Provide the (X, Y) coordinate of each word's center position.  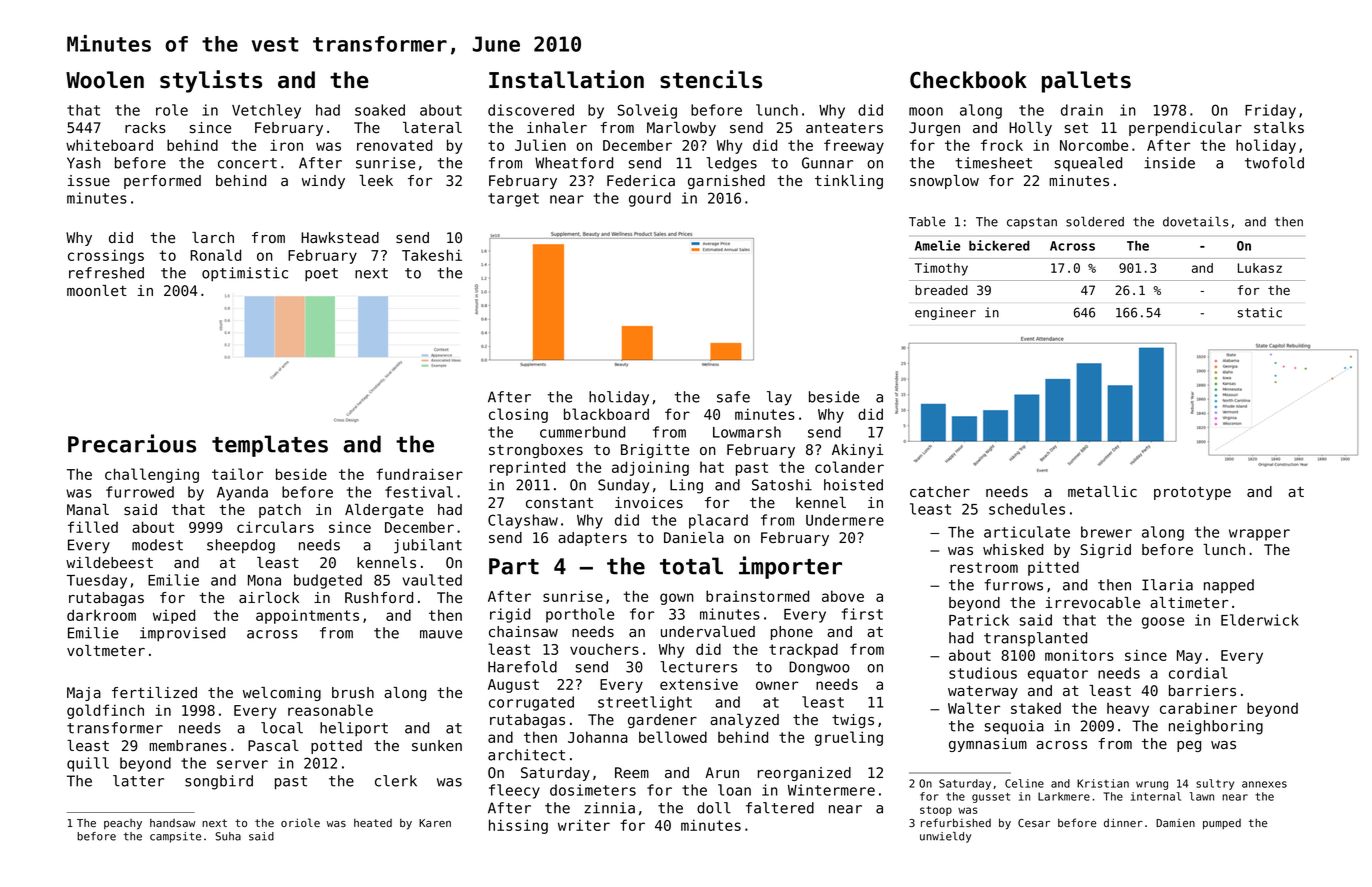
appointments (307, 616)
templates (270, 446)
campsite (175, 837)
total (691, 566)
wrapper (1259, 535)
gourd (650, 199)
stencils (711, 79)
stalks (1279, 128)
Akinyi (857, 451)
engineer (945, 313)
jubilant (428, 546)
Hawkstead (340, 238)
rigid (510, 615)
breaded (941, 290)
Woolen (105, 80)
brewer (1106, 532)
